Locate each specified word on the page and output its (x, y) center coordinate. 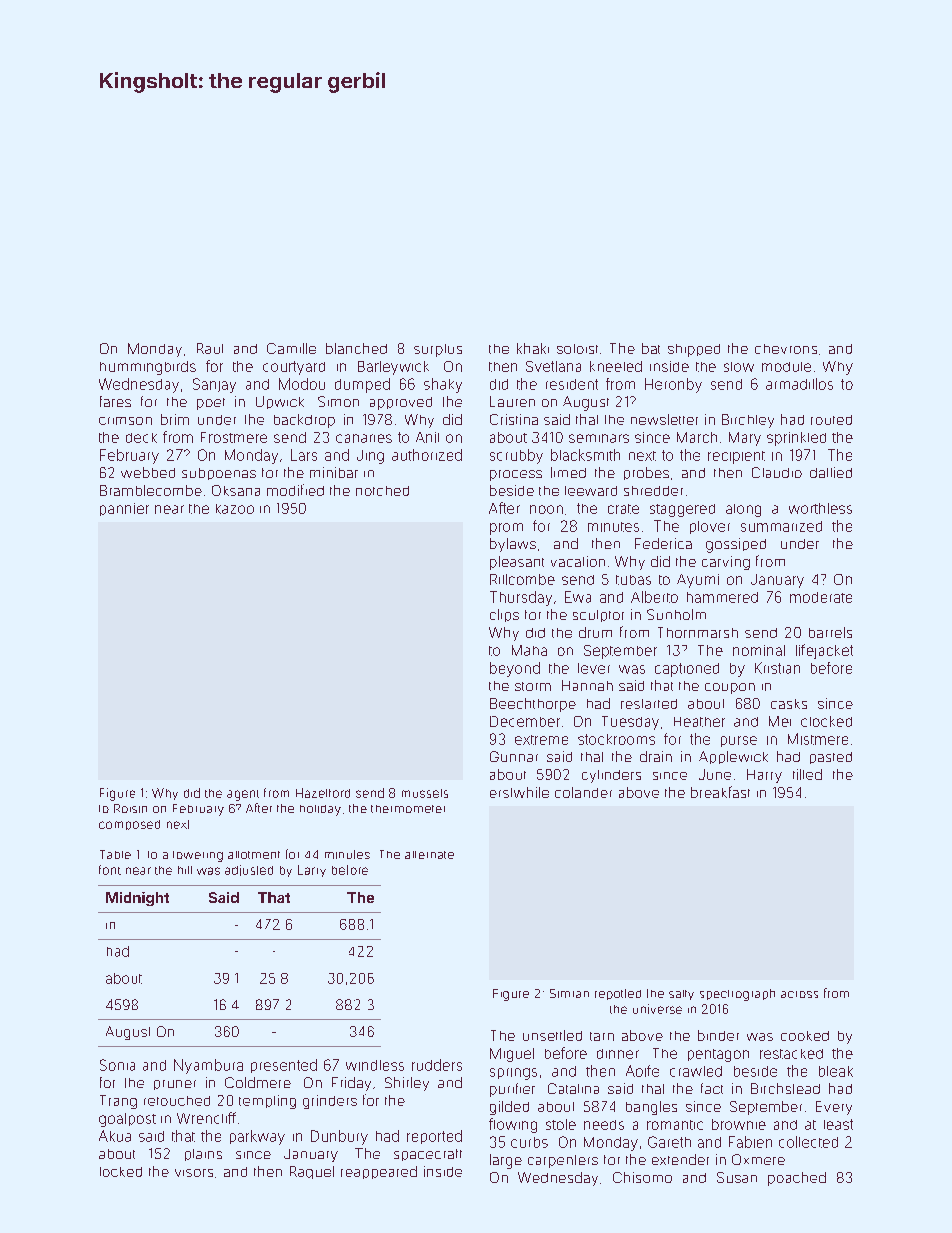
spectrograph (737, 995)
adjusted (249, 870)
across (799, 994)
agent (243, 795)
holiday (320, 810)
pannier (124, 509)
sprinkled (796, 439)
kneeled (616, 366)
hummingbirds (148, 368)
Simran (569, 993)
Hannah (587, 685)
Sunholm (676, 614)
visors (194, 1173)
